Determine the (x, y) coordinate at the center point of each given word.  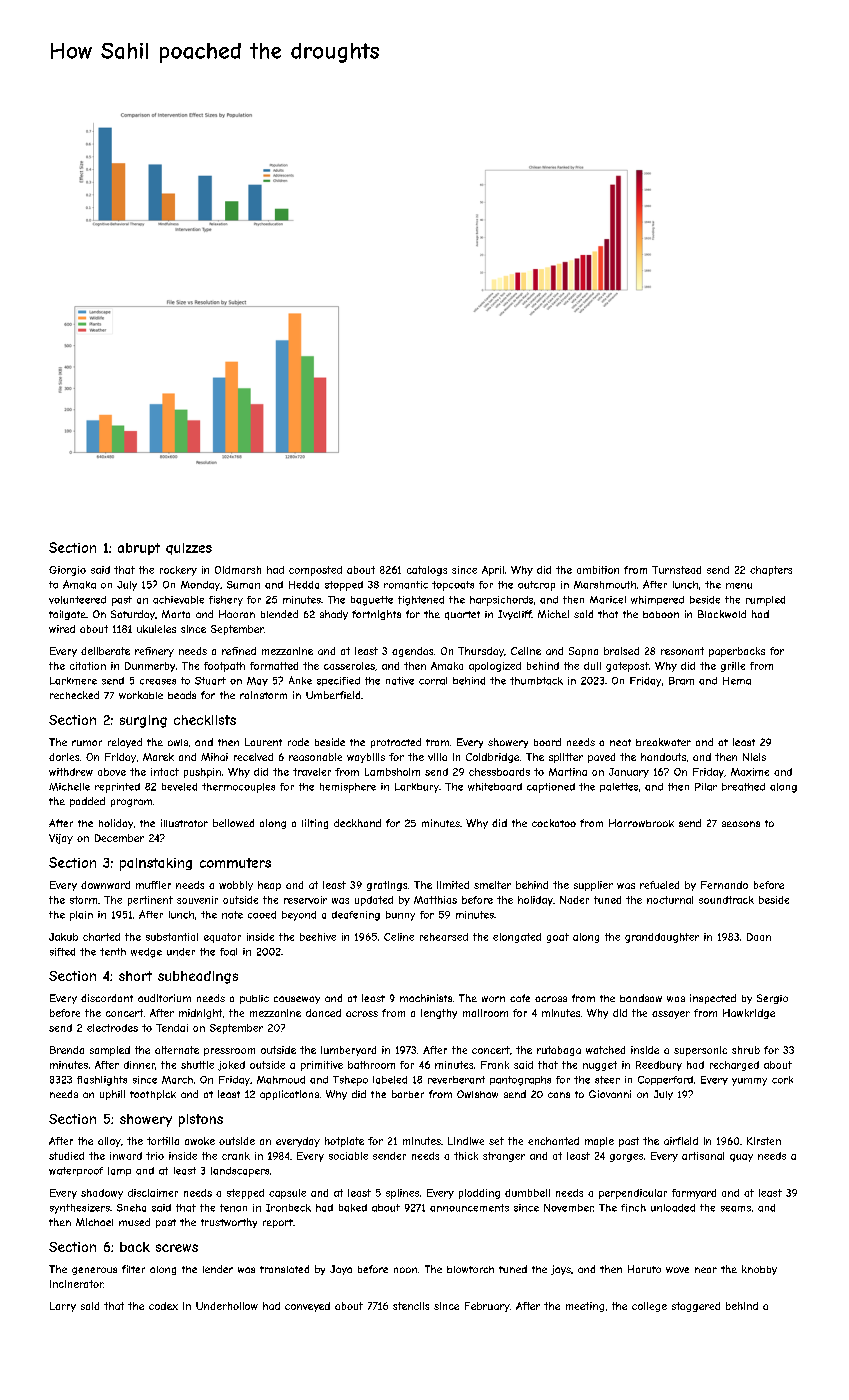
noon (405, 1270)
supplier (593, 886)
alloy (109, 1142)
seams (736, 1209)
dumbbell (527, 1193)
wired (62, 629)
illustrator (184, 823)
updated (374, 901)
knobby (759, 1270)
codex (163, 1306)
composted (315, 571)
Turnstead (676, 570)
